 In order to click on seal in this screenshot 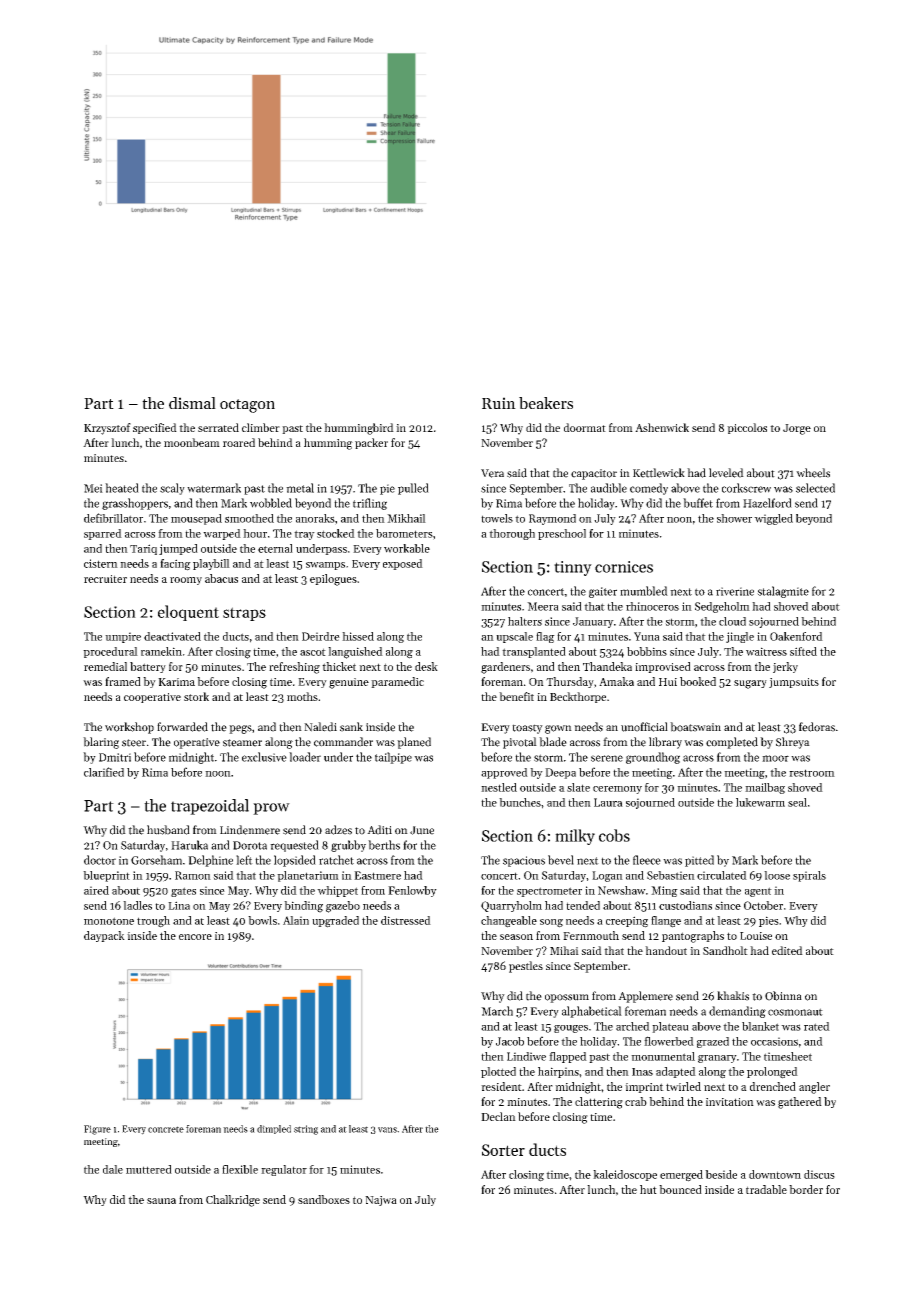, I will do `click(797, 802)`.
